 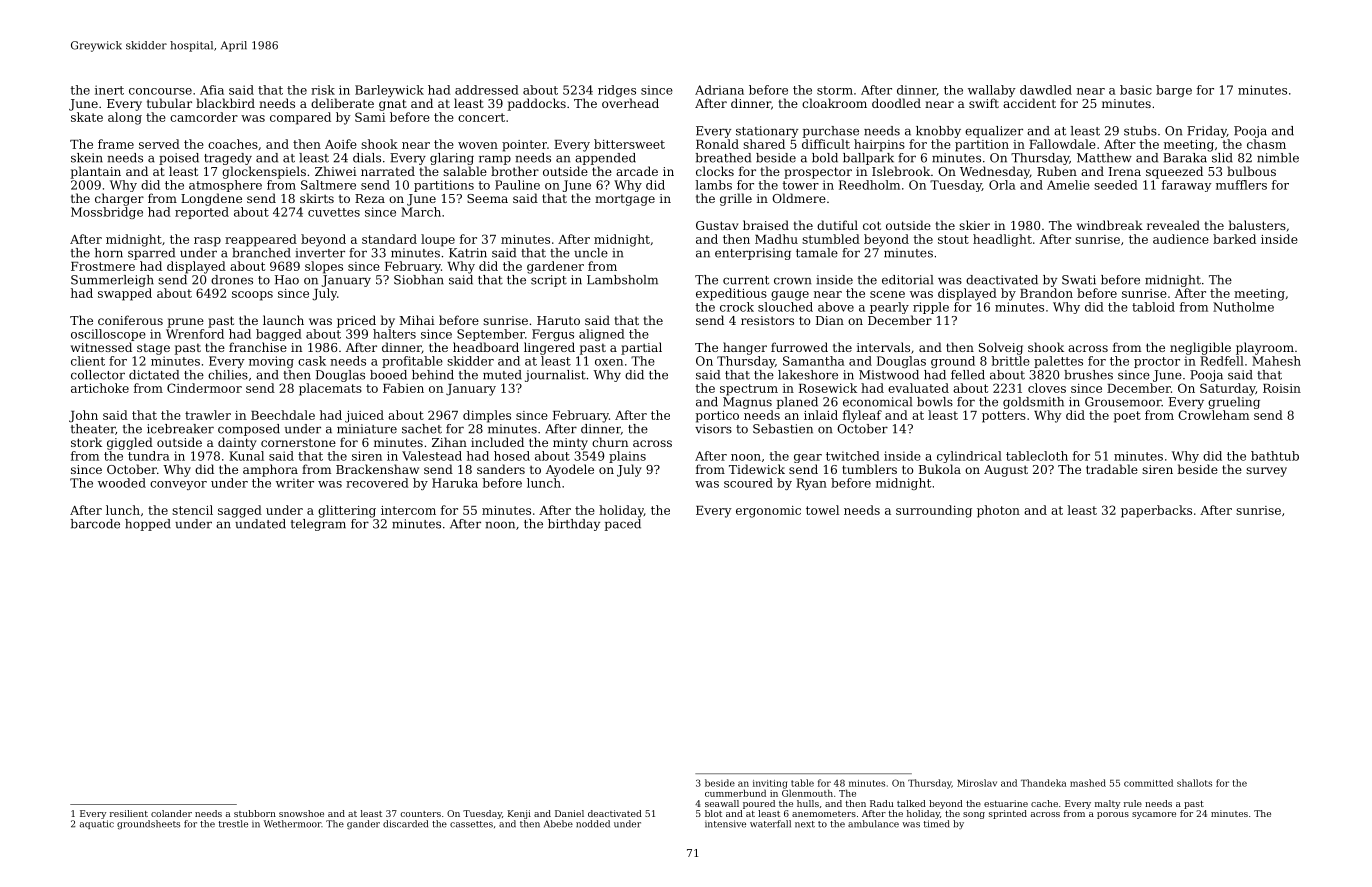 I want to click on wallaby, so click(x=992, y=91).
